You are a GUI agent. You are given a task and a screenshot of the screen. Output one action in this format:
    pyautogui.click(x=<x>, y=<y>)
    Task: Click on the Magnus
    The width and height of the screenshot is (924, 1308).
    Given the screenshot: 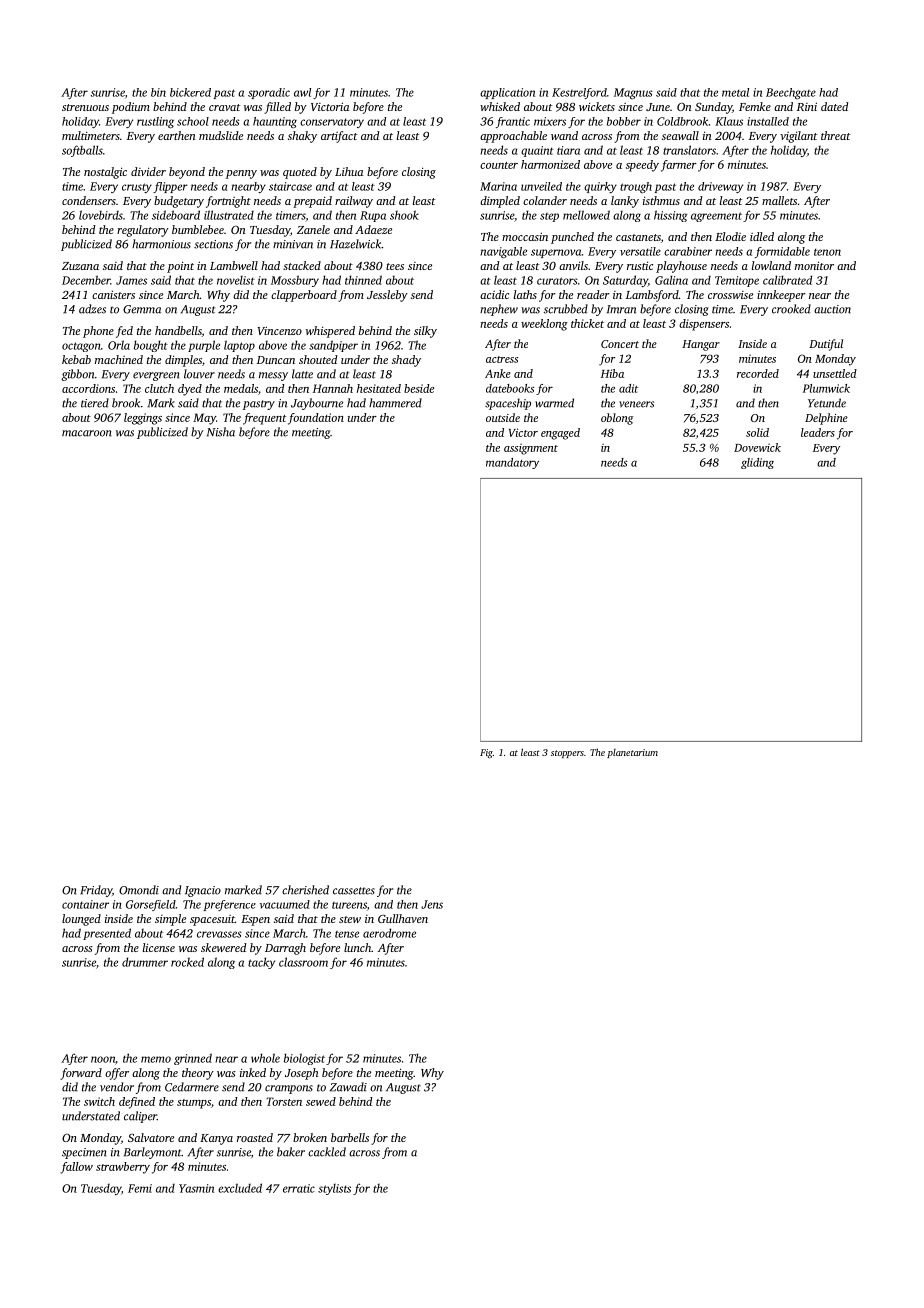 What is the action you would take?
    pyautogui.click(x=633, y=93)
